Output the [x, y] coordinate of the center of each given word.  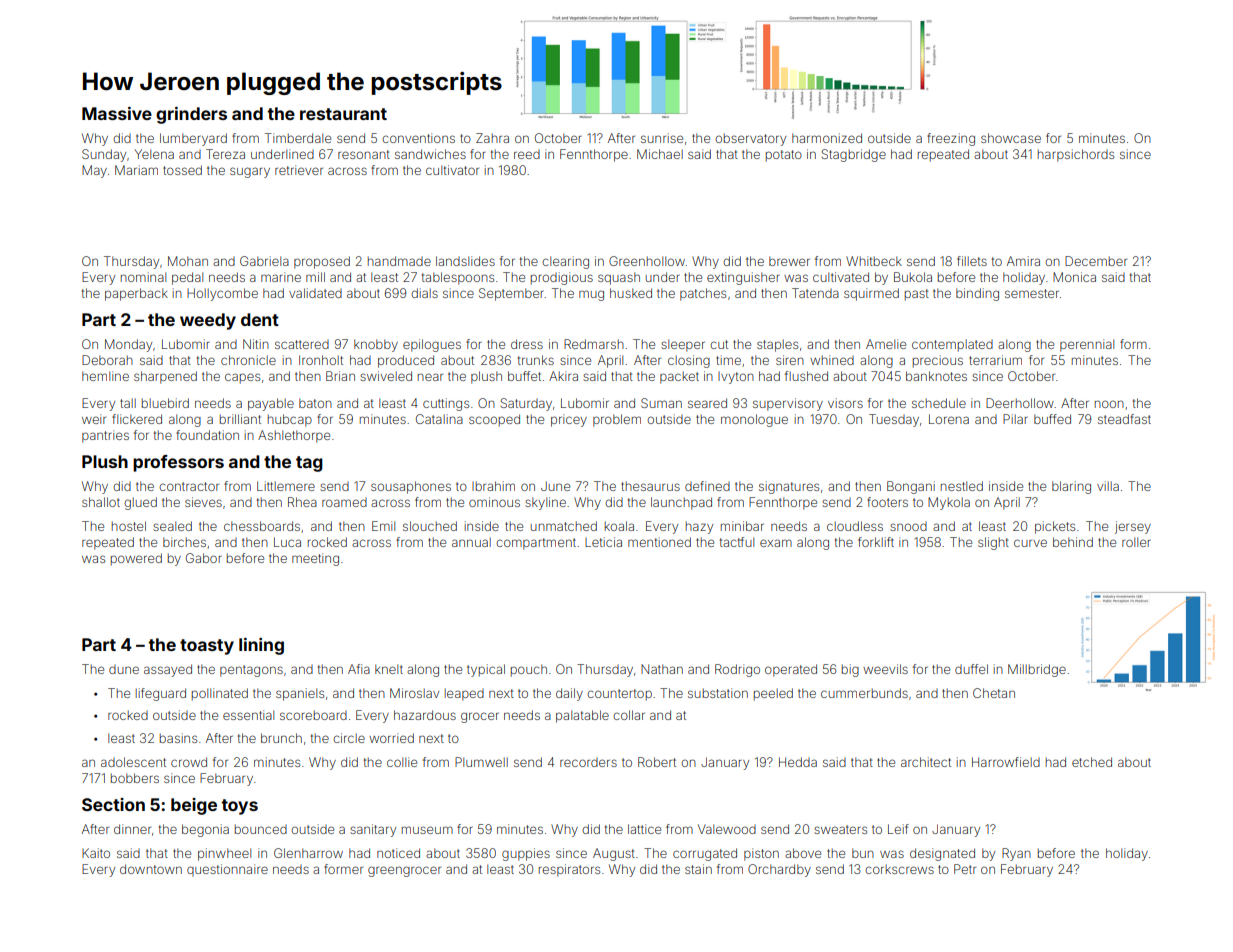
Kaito [96, 853]
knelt [389, 669]
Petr [965, 869]
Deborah [107, 360]
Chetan [994, 693]
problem [617, 420]
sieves [203, 502]
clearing [565, 262]
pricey [569, 420]
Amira [1023, 261]
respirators [569, 870]
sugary [250, 172]
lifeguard [161, 694]
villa [1108, 486]
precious [938, 361]
